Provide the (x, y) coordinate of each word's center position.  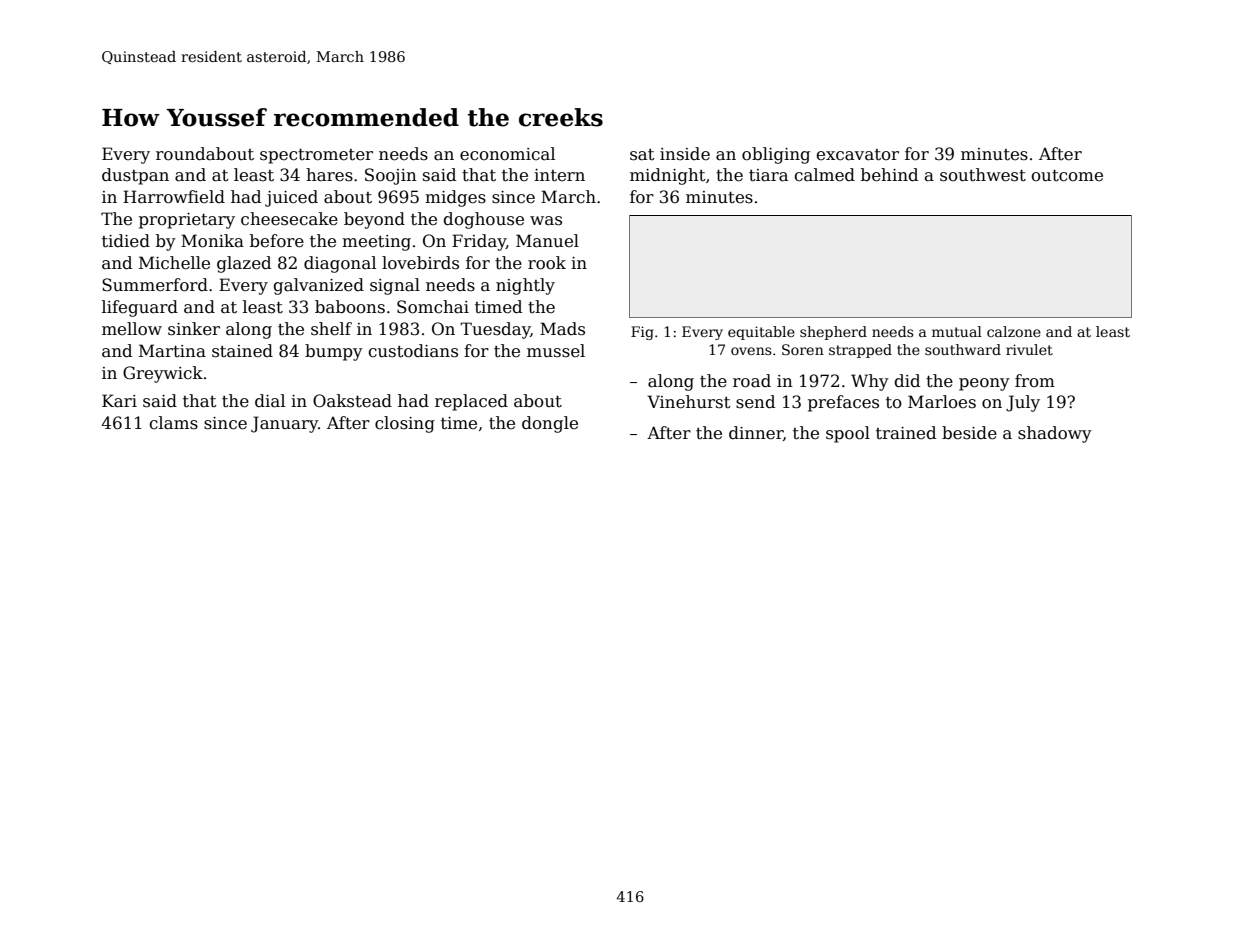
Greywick (163, 374)
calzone (1014, 331)
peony (984, 384)
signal (395, 286)
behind (889, 175)
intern (559, 175)
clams (174, 423)
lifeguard (140, 308)
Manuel (547, 241)
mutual (957, 331)
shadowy (1055, 434)
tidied (126, 241)
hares (329, 175)
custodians (413, 351)
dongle (550, 424)
